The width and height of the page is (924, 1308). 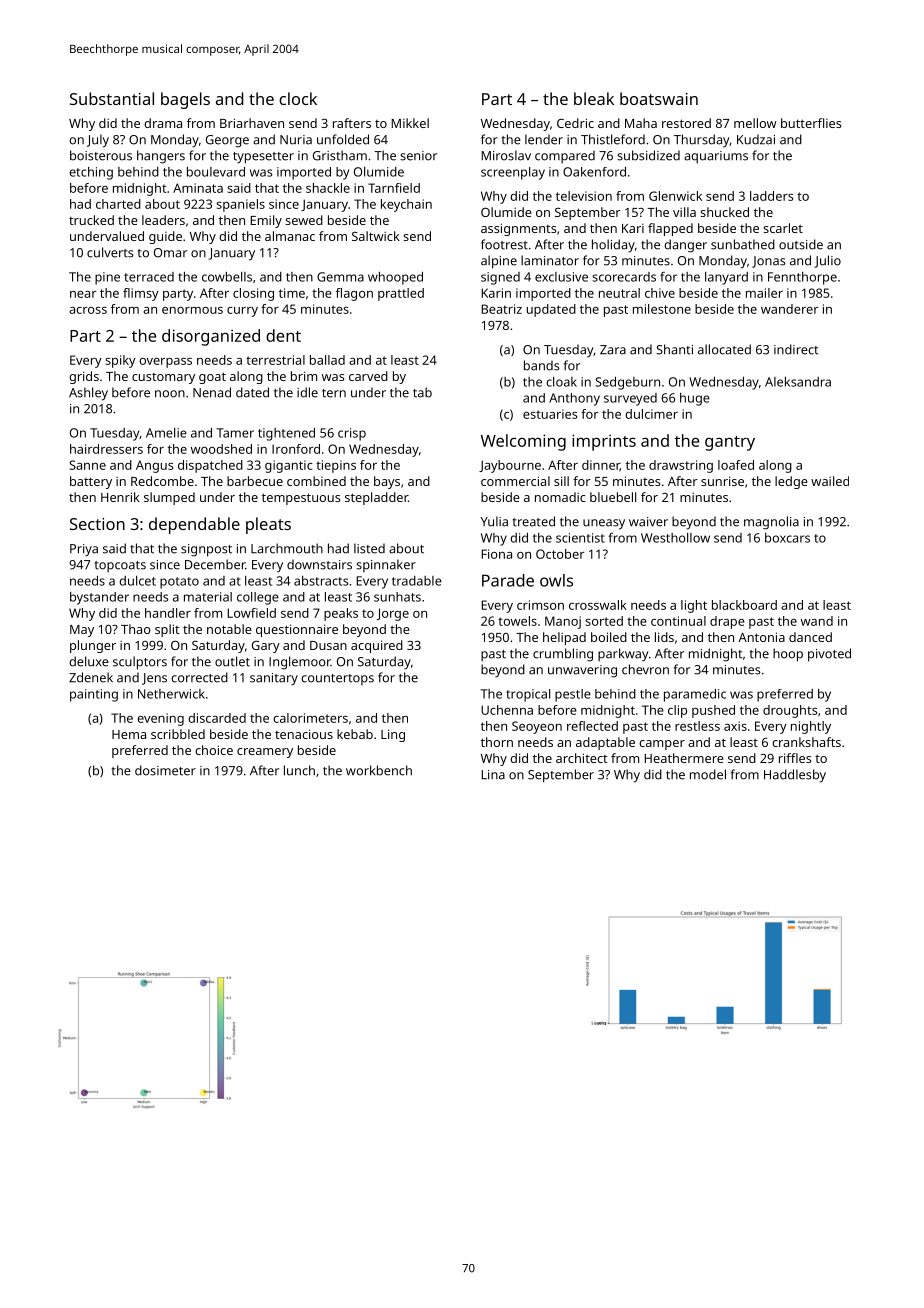 What do you see at coordinates (497, 742) in the page?
I see `thorn` at bounding box center [497, 742].
